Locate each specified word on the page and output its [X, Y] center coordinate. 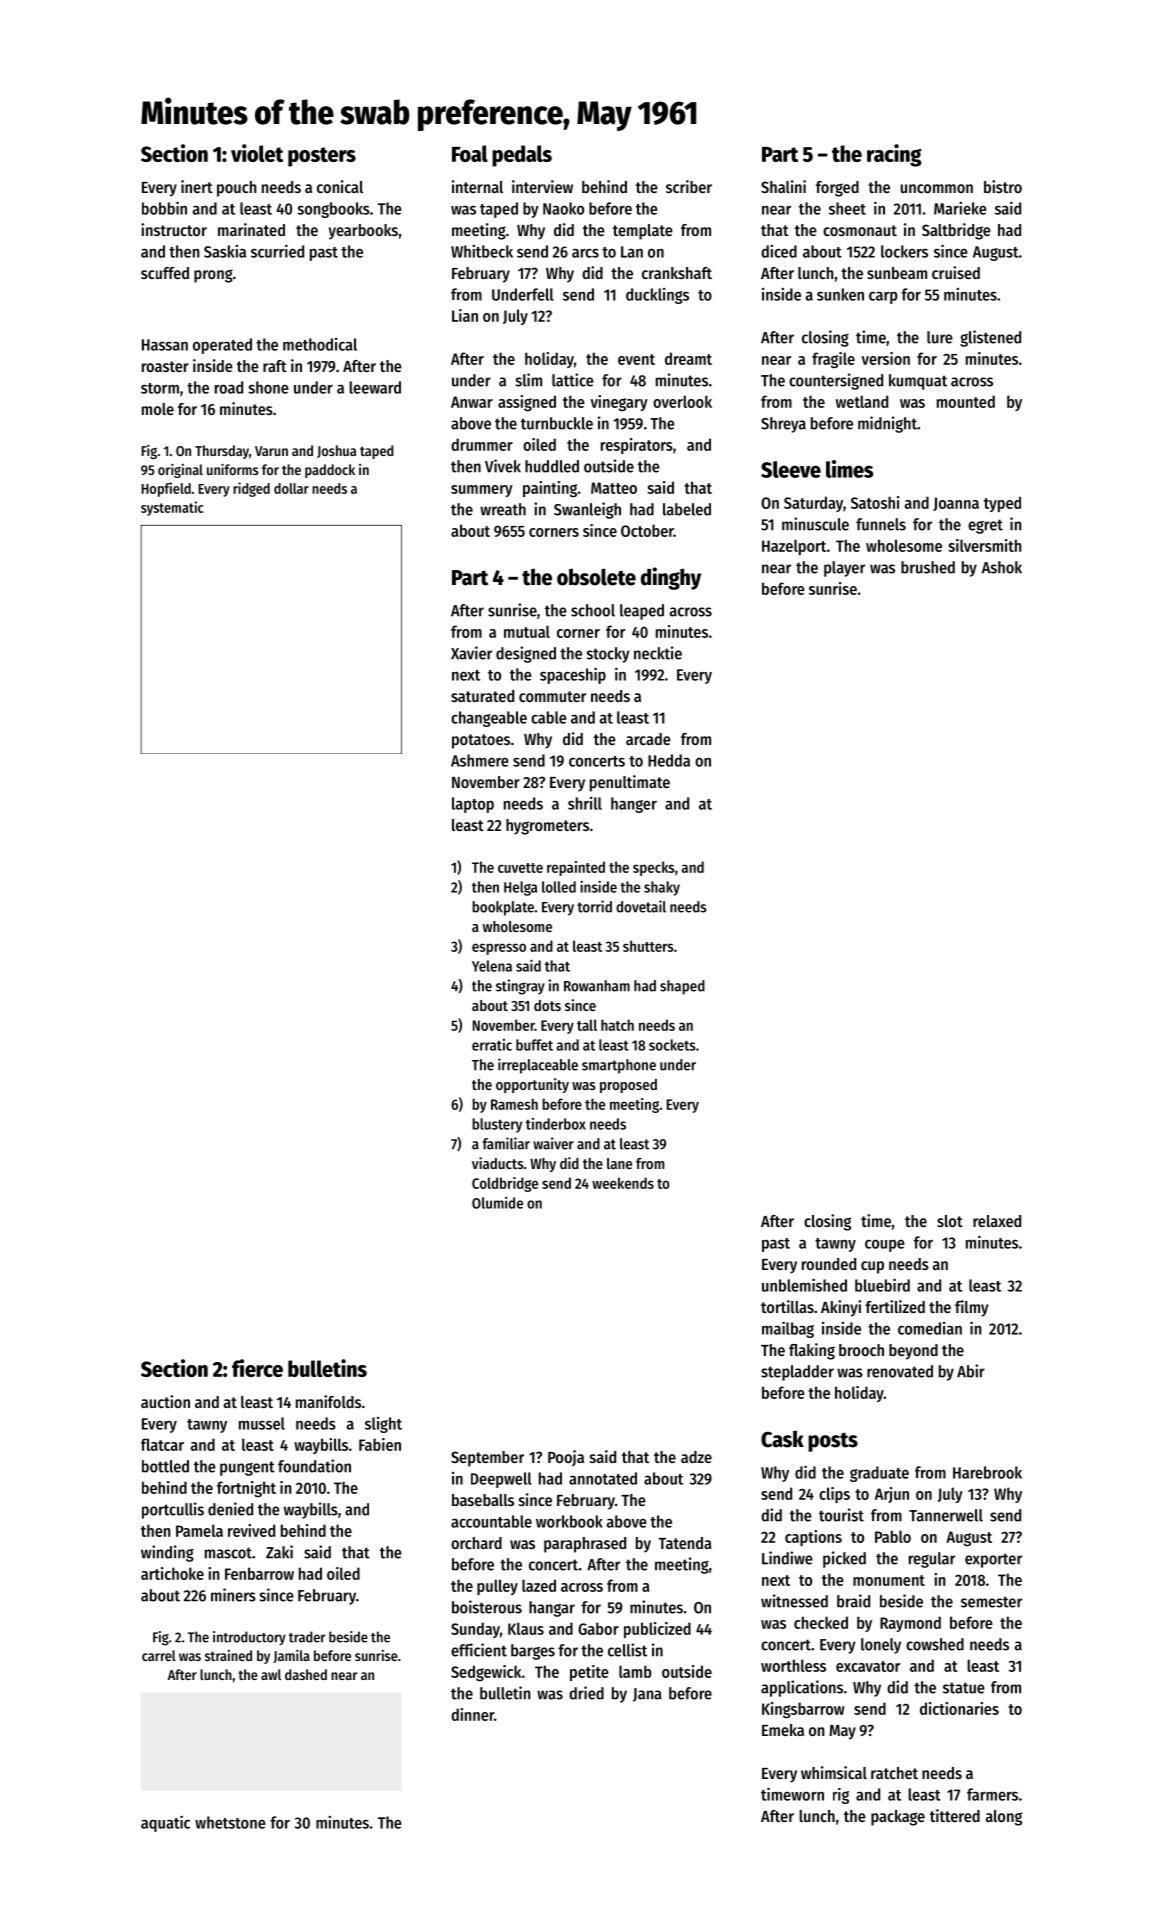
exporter [993, 1560]
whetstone [230, 1822]
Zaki [279, 1552]
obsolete [596, 577]
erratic [492, 1045]
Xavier [471, 653]
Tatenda [685, 1543]
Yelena [492, 966]
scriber [689, 186]
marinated [251, 229]
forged [837, 189]
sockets [672, 1045]
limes [849, 469]
